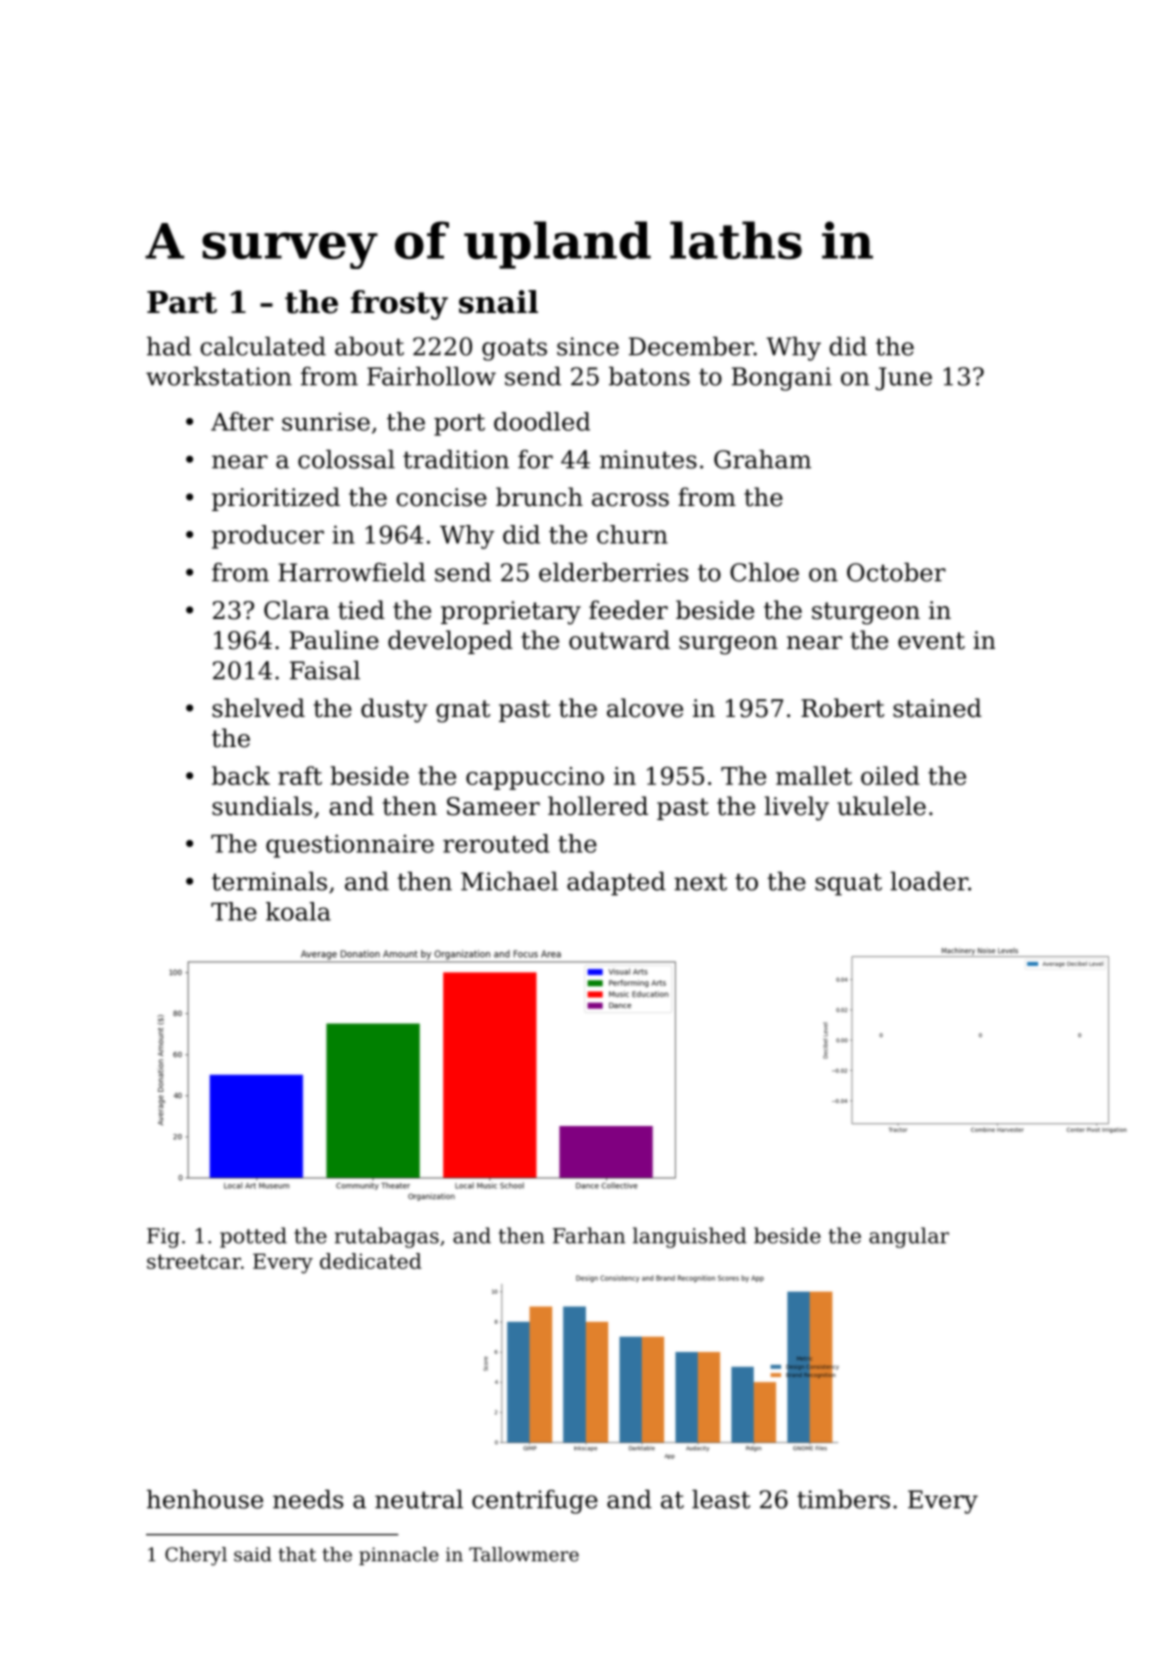 This screenshot has height=1654, width=1165. What do you see at coordinates (241, 775) in the screenshot?
I see `back` at bounding box center [241, 775].
